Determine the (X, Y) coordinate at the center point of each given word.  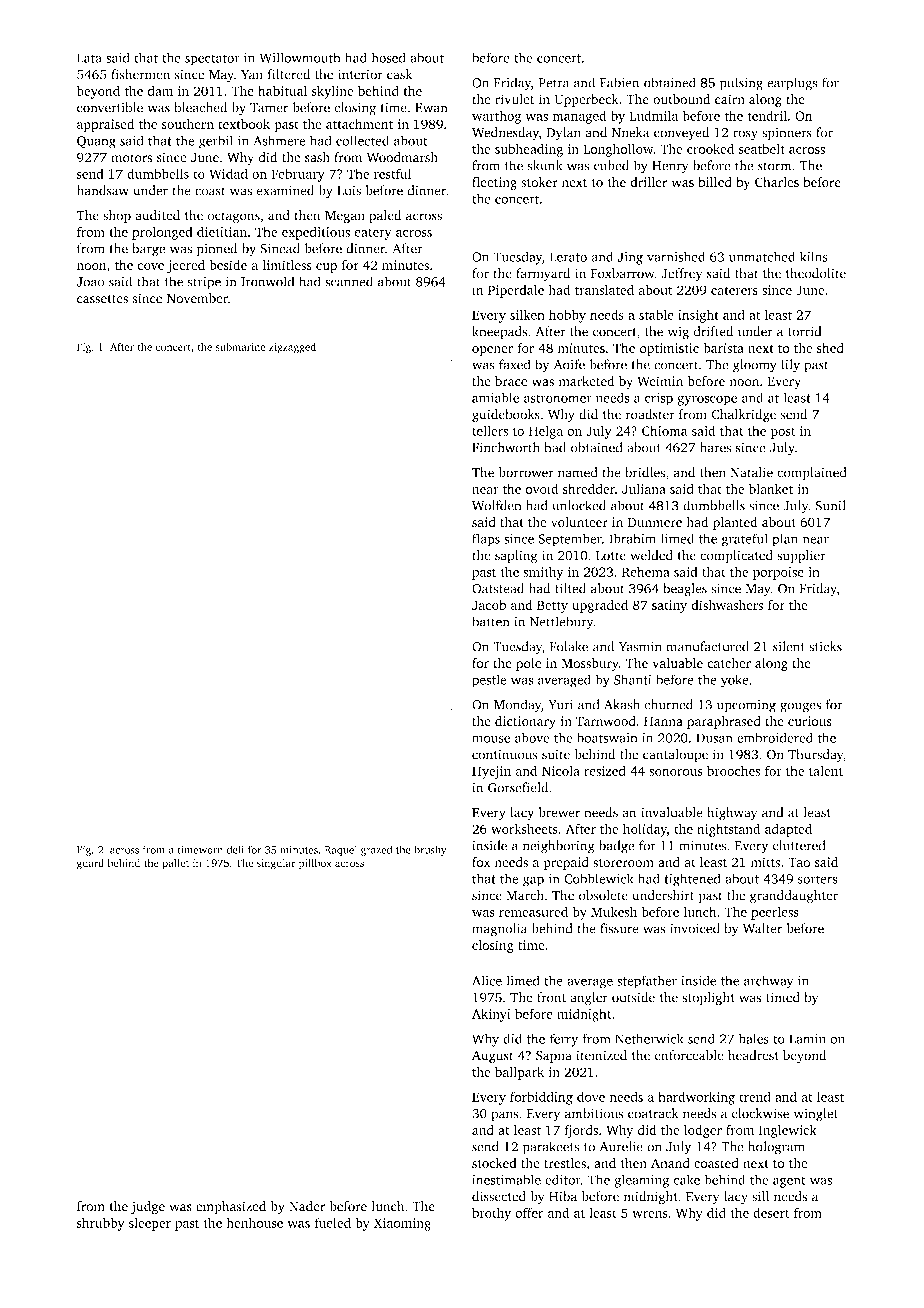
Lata (89, 58)
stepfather (647, 982)
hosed (388, 57)
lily (790, 366)
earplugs (792, 84)
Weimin (660, 381)
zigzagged (292, 348)
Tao (799, 862)
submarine (240, 346)
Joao (90, 282)
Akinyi (491, 1015)
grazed (376, 850)
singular (276, 864)
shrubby (101, 1224)
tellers (490, 431)
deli (235, 849)
